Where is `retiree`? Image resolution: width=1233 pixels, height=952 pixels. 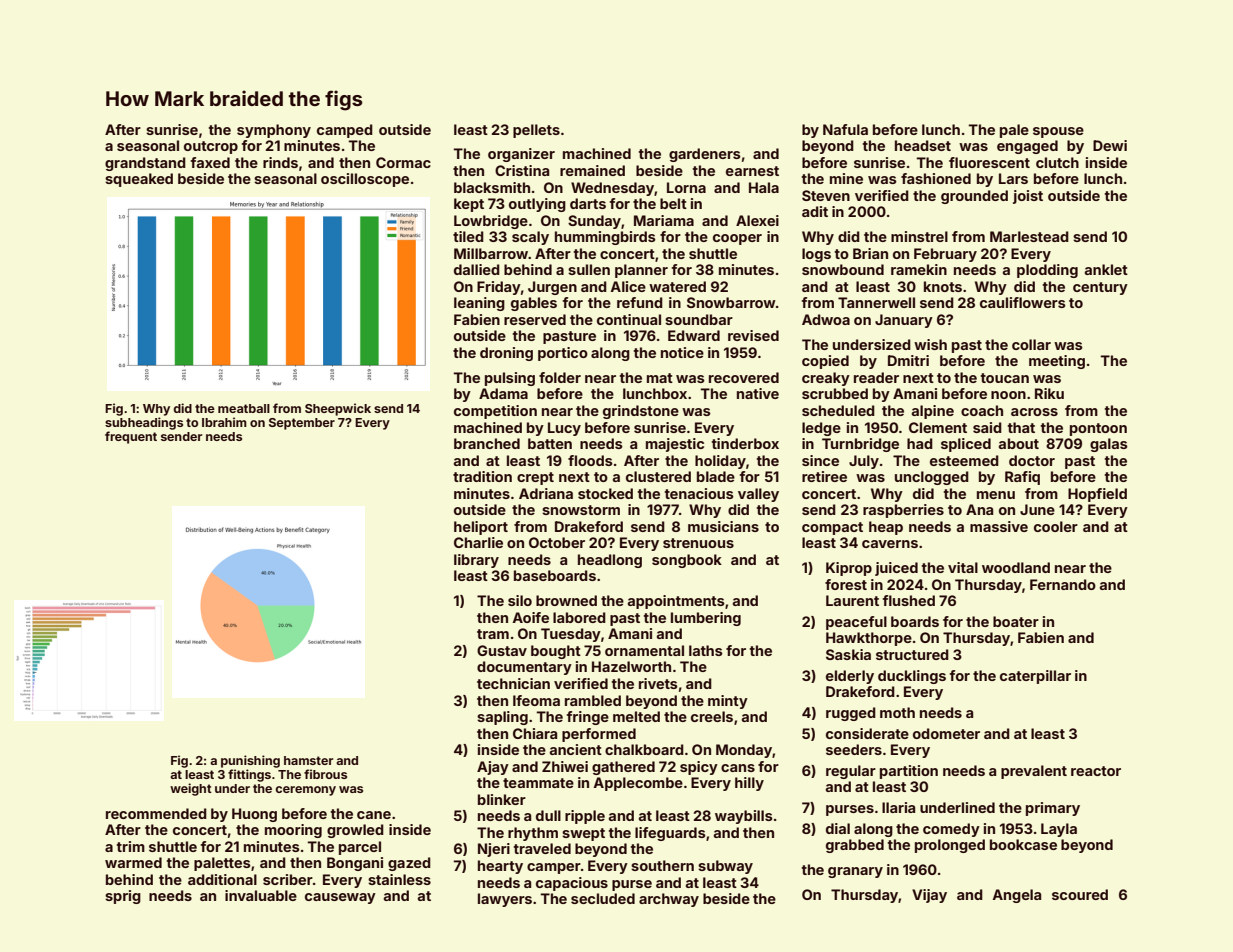 retiree is located at coordinates (824, 476).
